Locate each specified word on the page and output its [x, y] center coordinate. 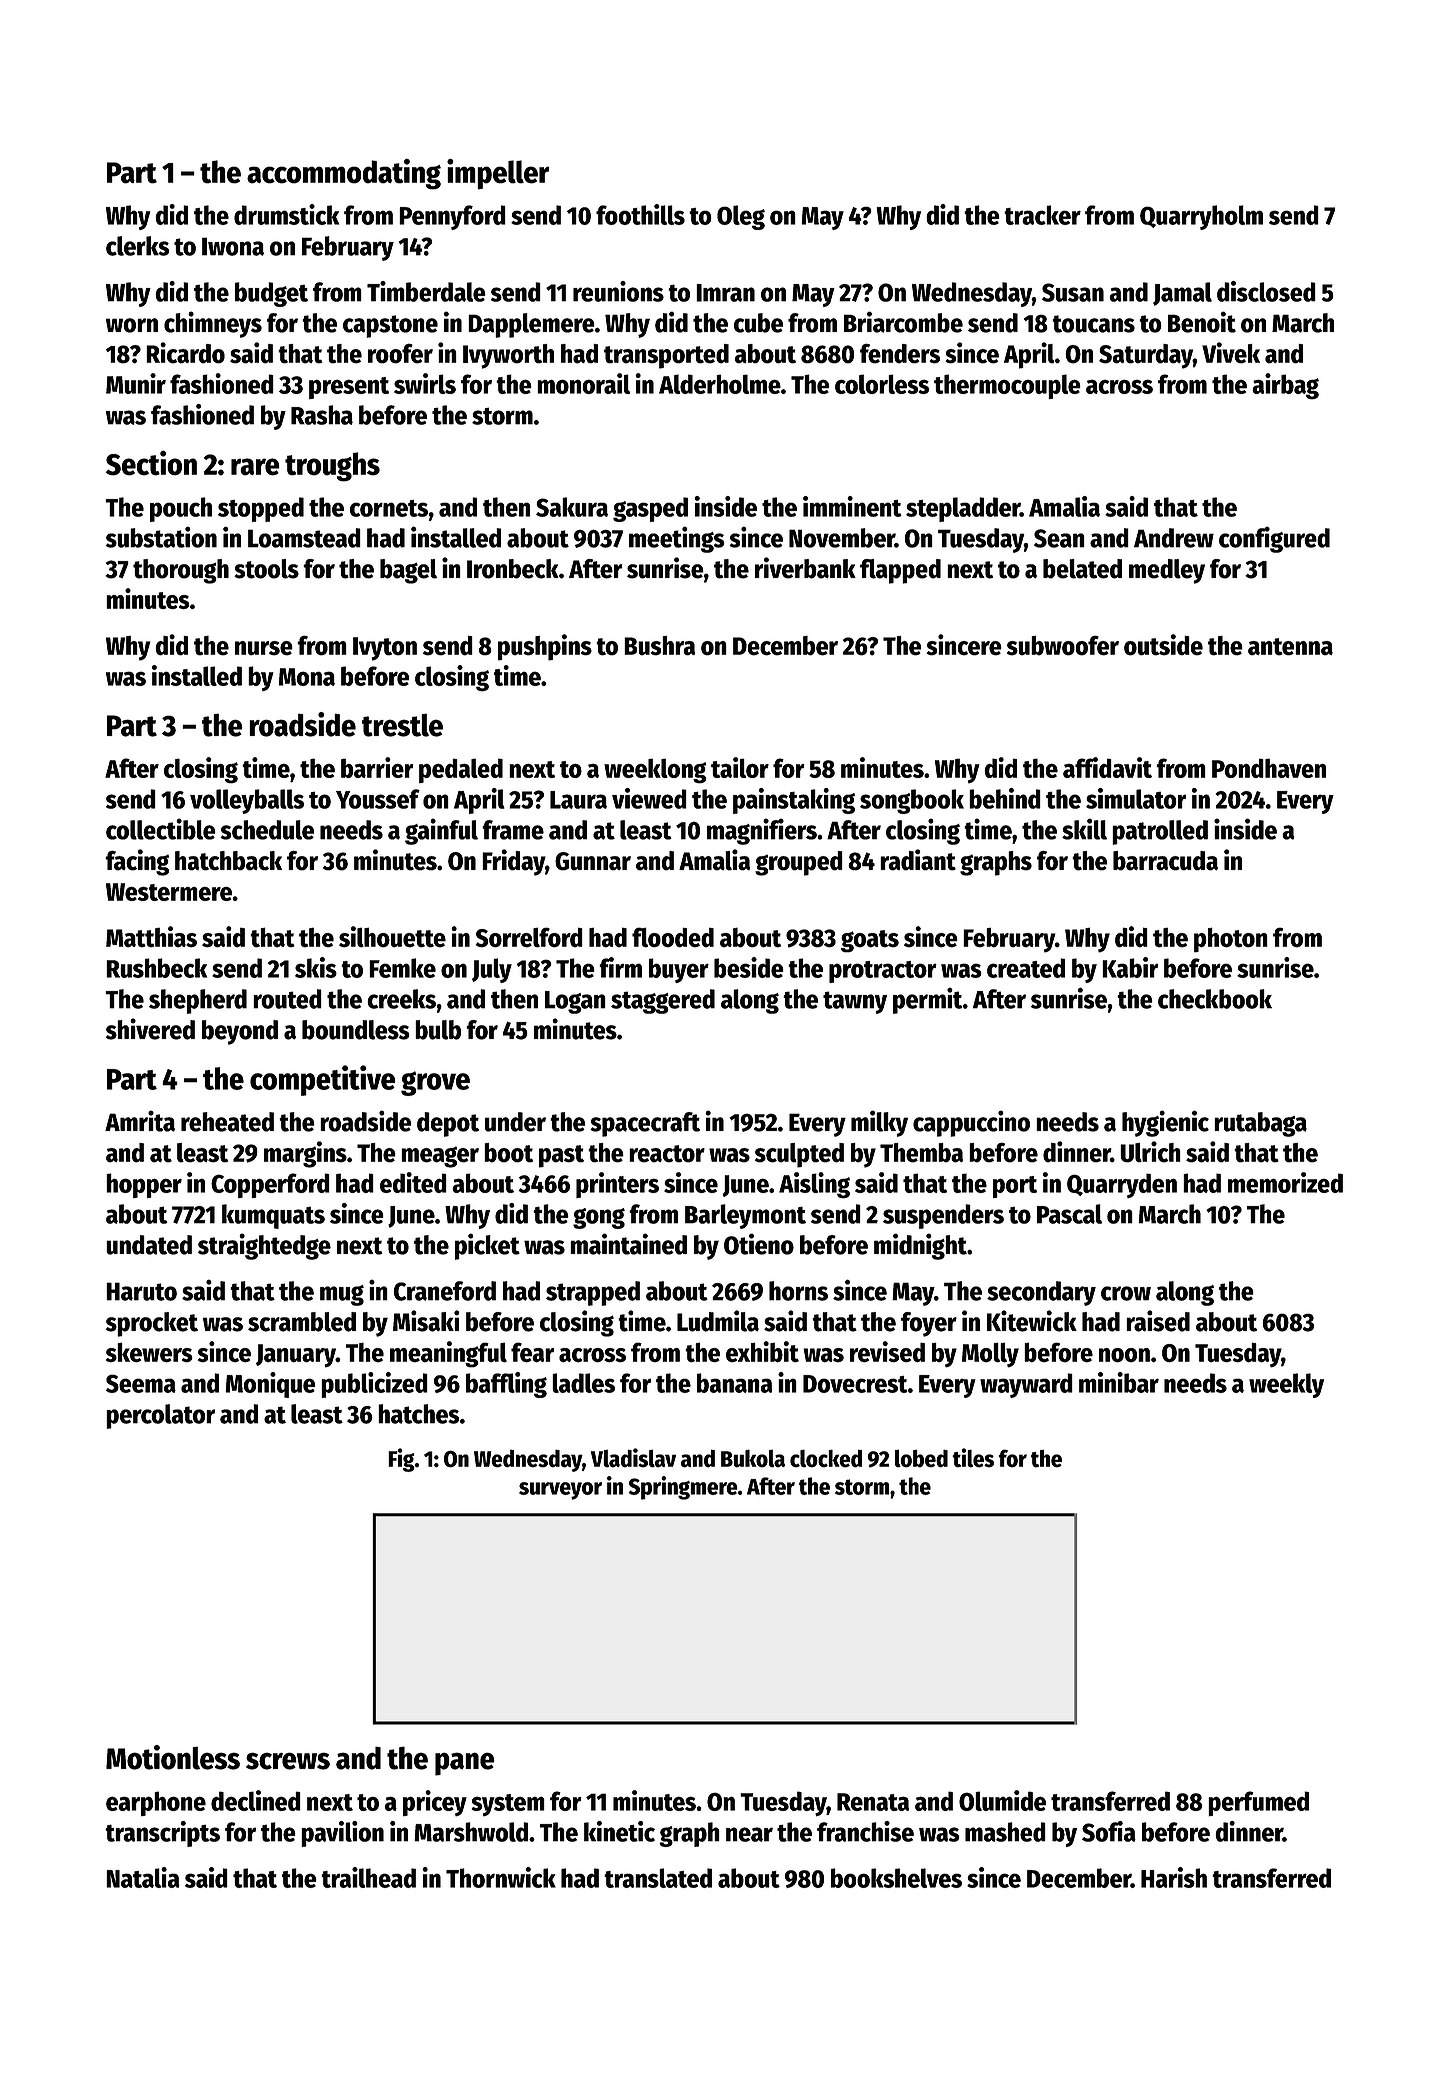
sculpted [799, 1155]
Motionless [173, 1757]
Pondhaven [1269, 768]
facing [137, 862]
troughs [332, 467]
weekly [1286, 1385]
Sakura [572, 507]
